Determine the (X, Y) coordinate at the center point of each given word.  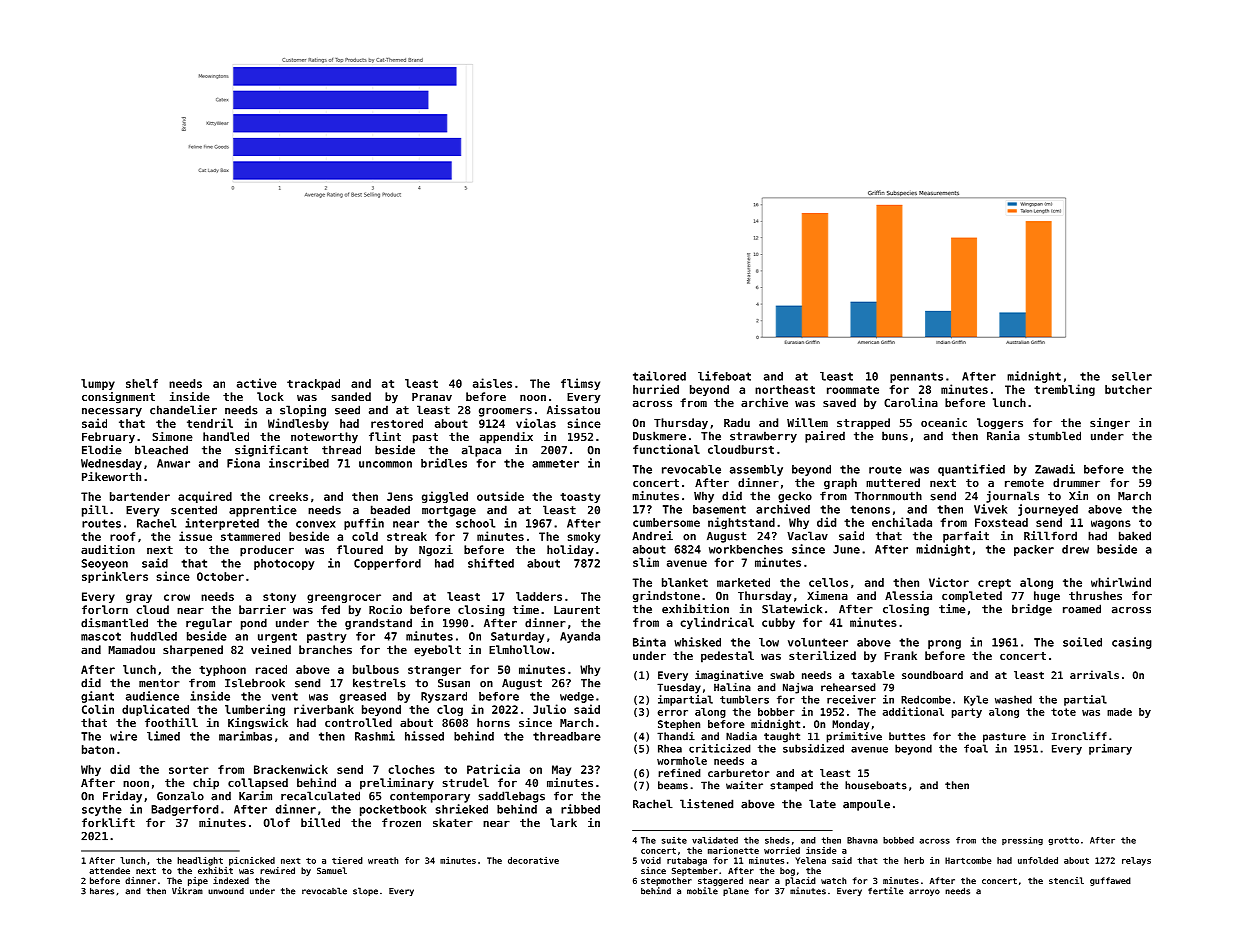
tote (1063, 712)
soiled (1082, 642)
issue (195, 536)
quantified (971, 470)
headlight (200, 861)
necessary (112, 412)
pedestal (727, 657)
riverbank (324, 709)
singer (1110, 424)
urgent (277, 638)
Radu (737, 422)
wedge (577, 697)
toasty (580, 498)
